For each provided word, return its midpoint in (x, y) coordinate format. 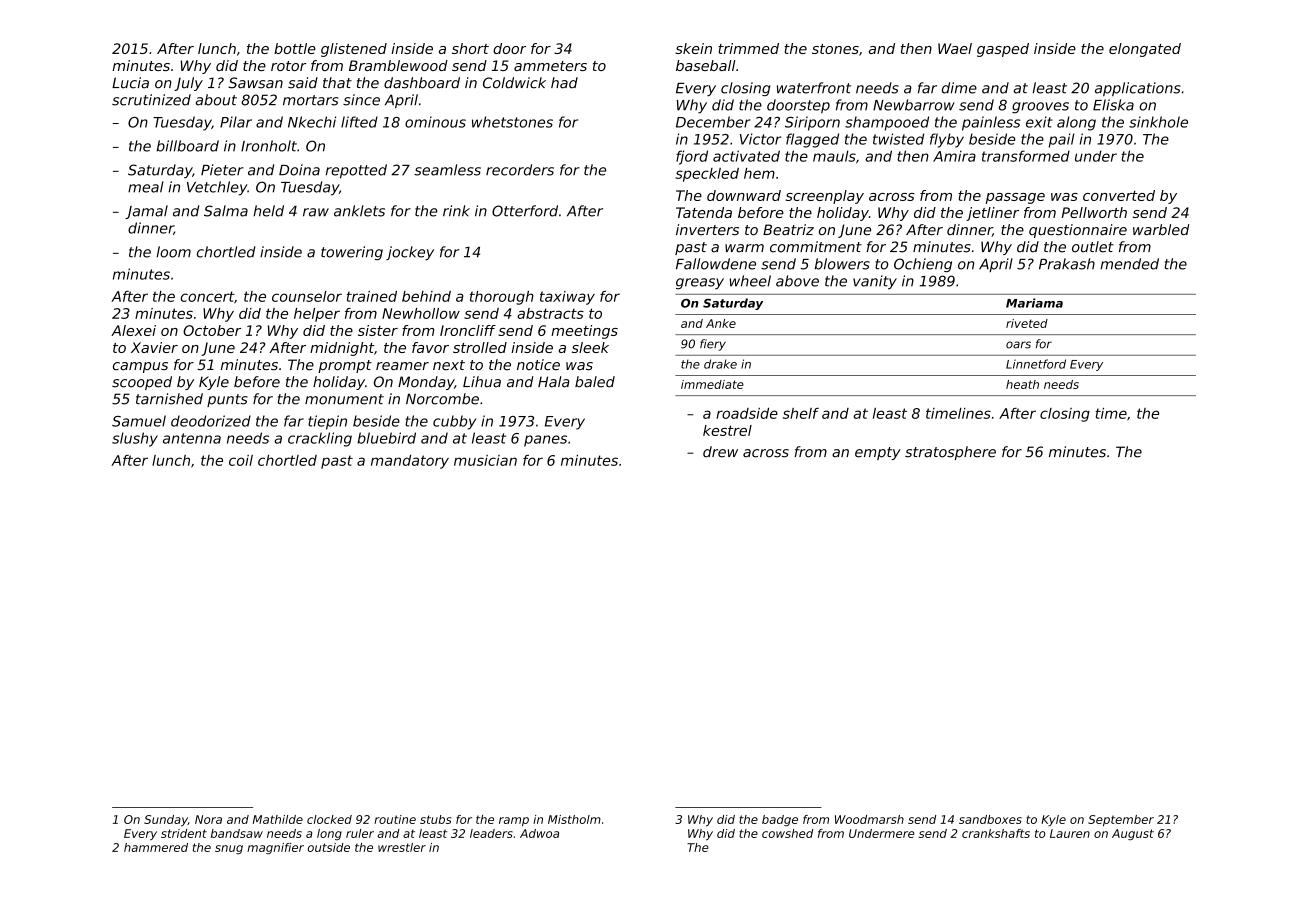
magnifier (275, 848)
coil (241, 460)
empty (878, 453)
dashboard (422, 83)
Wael (955, 48)
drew (720, 452)
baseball (705, 65)
